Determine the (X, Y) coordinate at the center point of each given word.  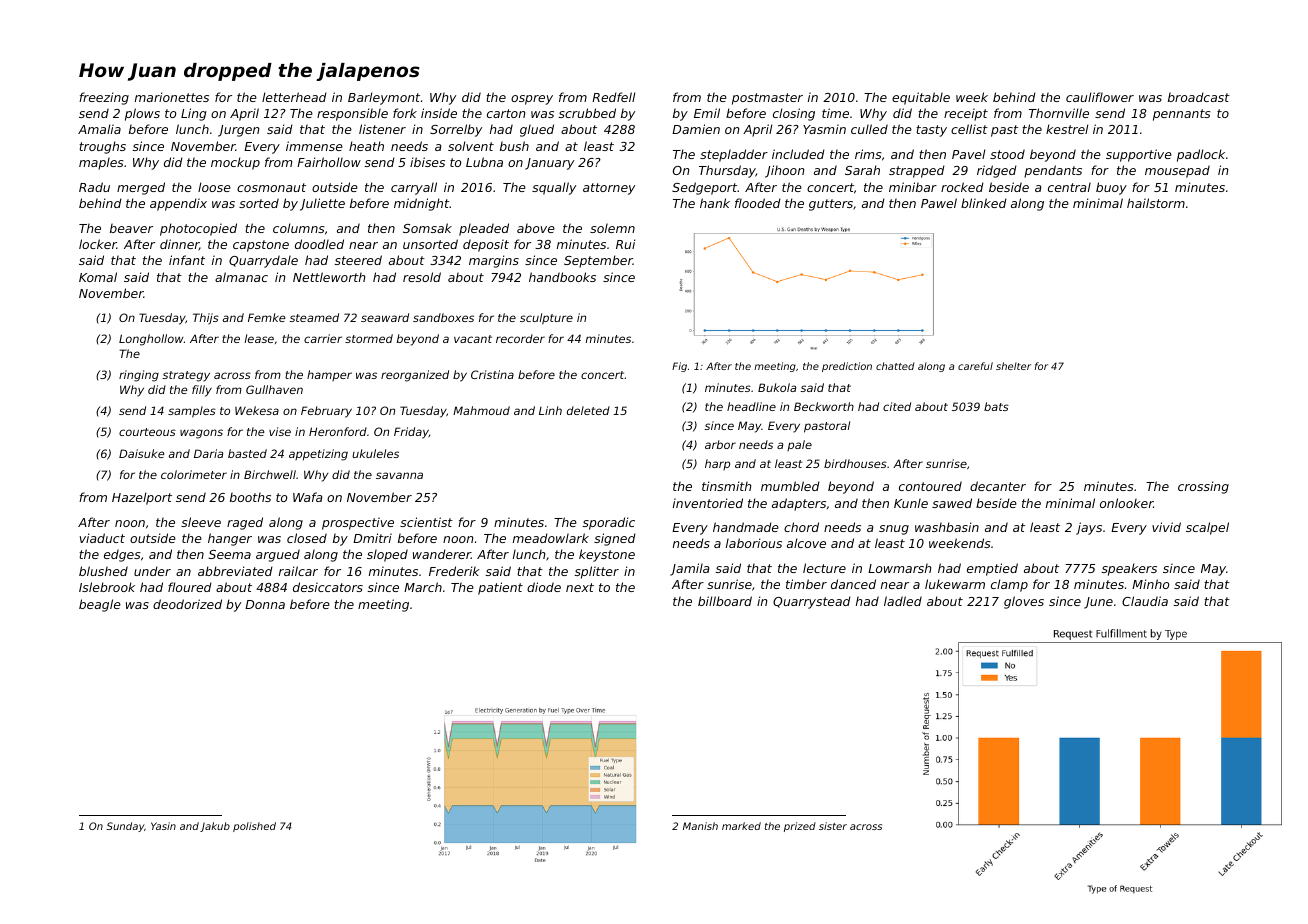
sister (833, 826)
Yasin (163, 826)
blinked (984, 203)
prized (800, 827)
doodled (319, 244)
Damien (696, 129)
